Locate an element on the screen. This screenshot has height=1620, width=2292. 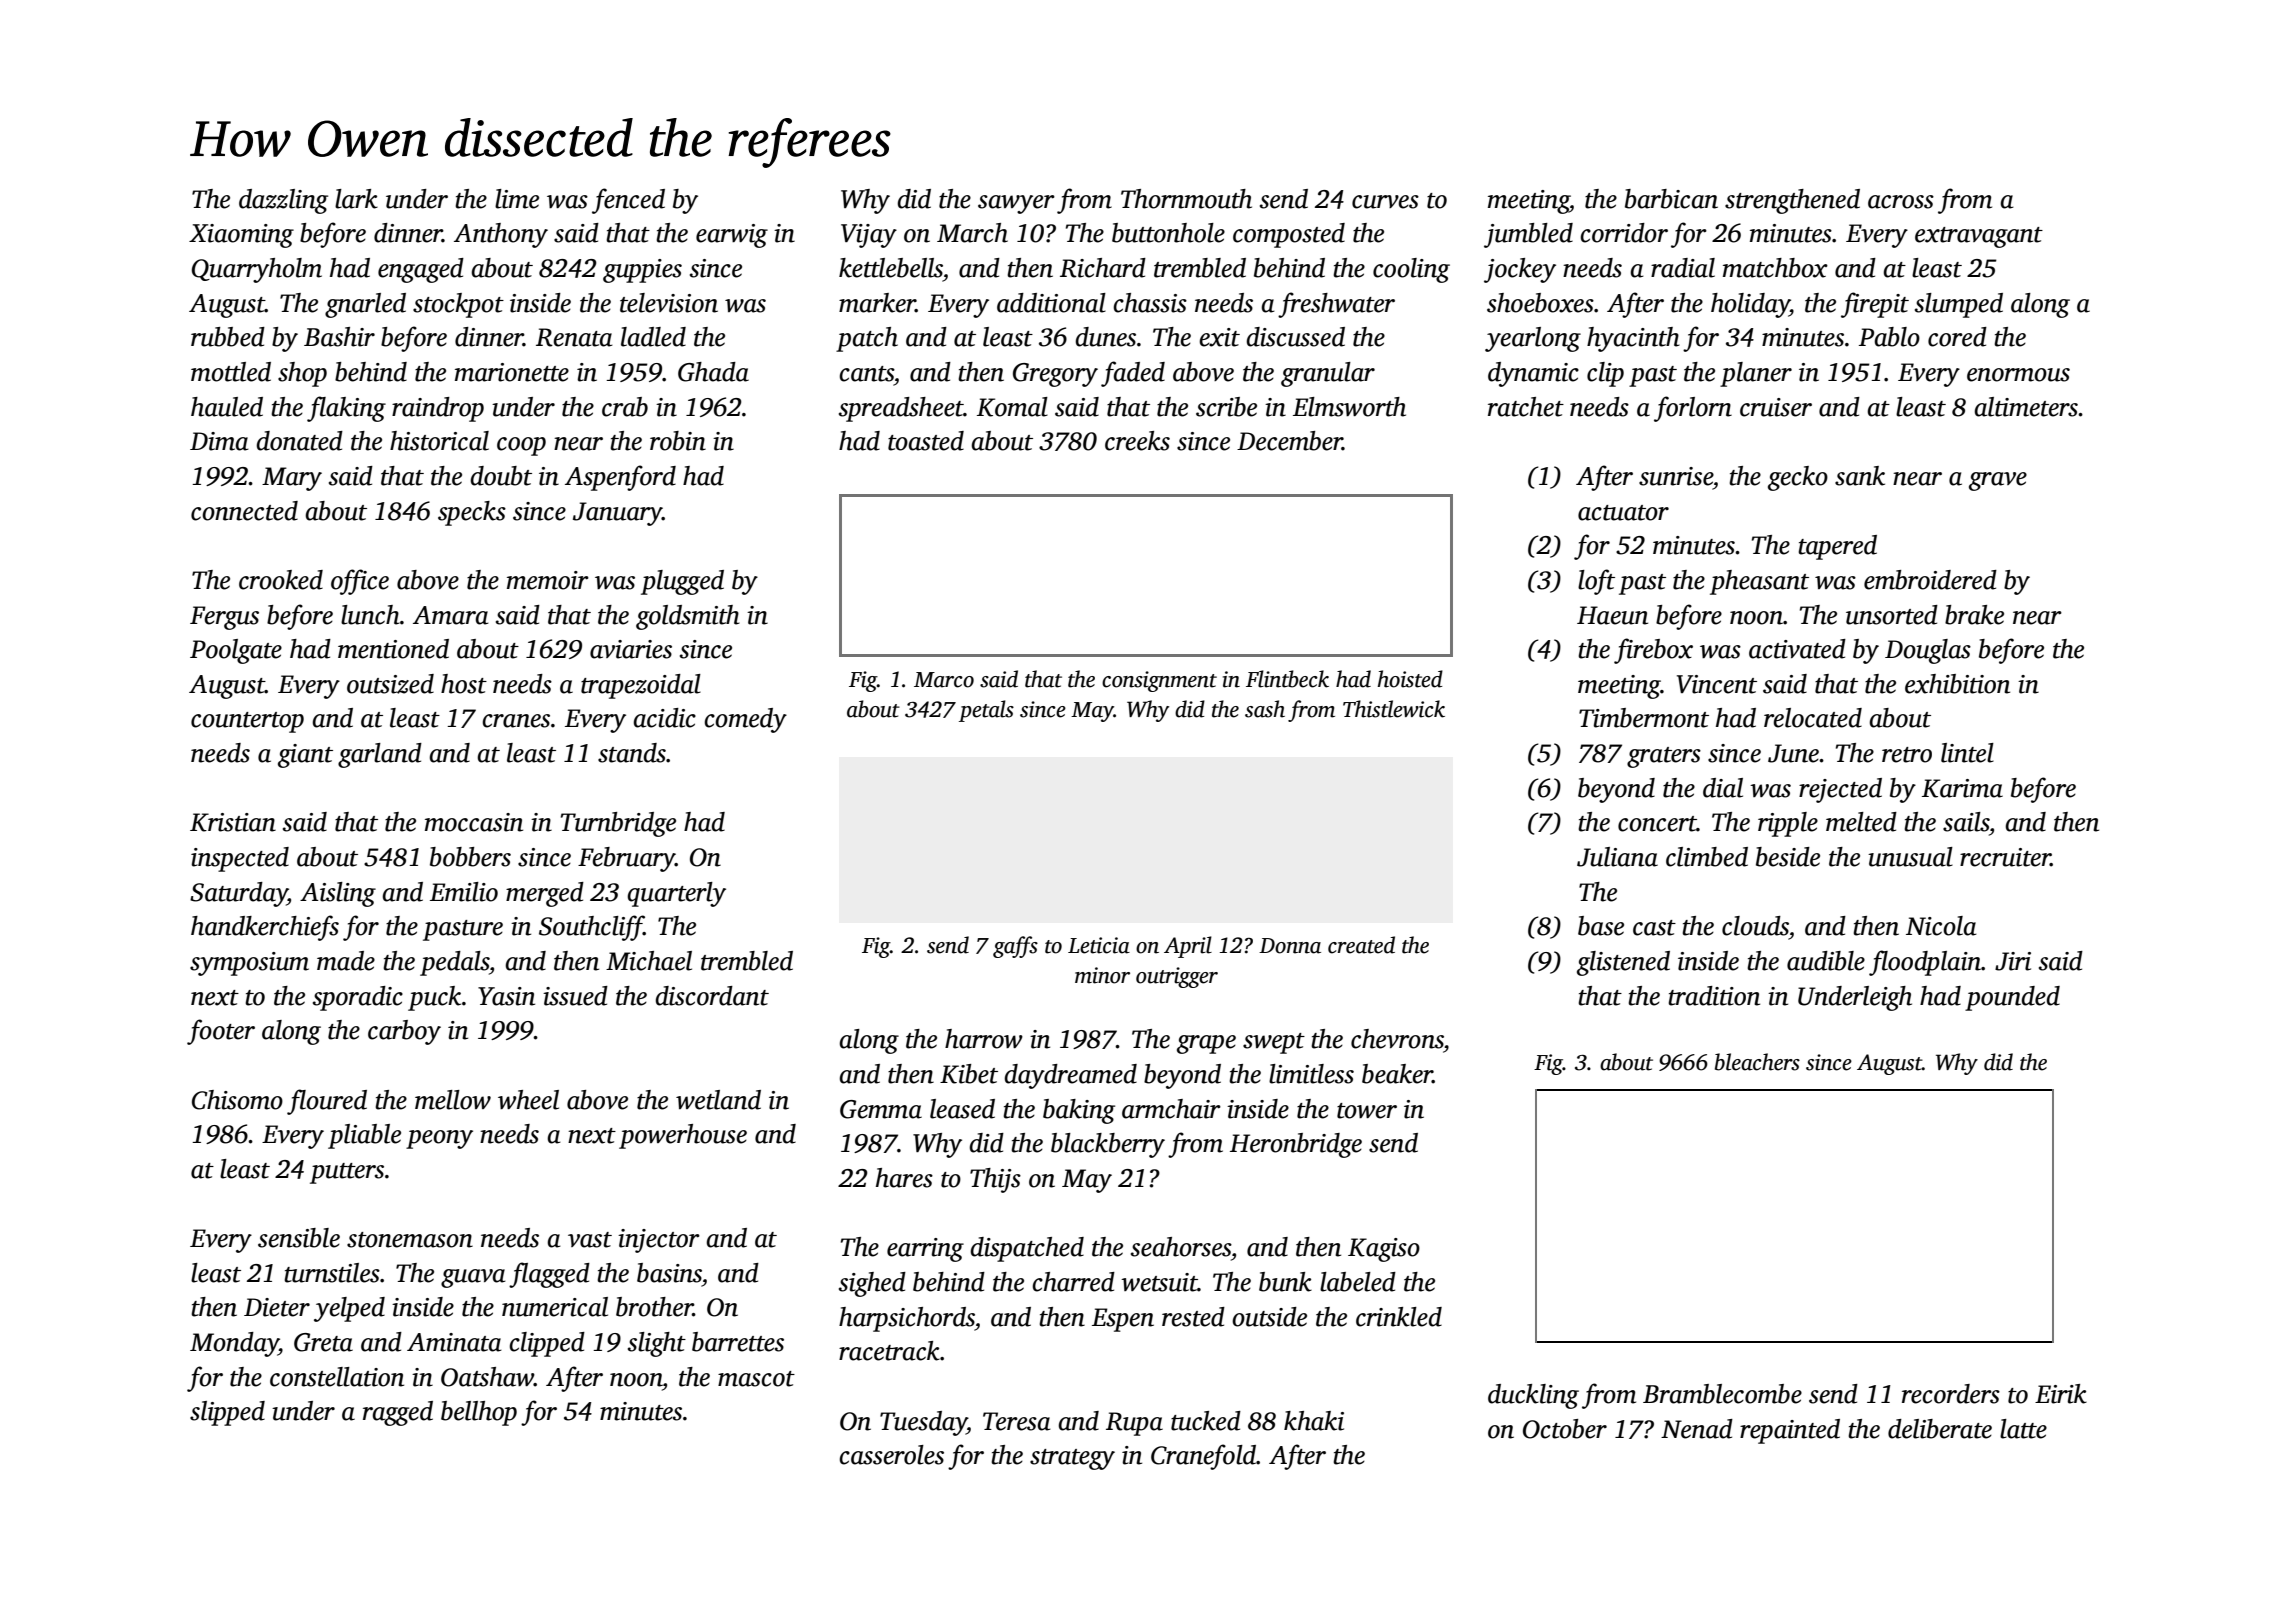
creeks is located at coordinates (1137, 441).
